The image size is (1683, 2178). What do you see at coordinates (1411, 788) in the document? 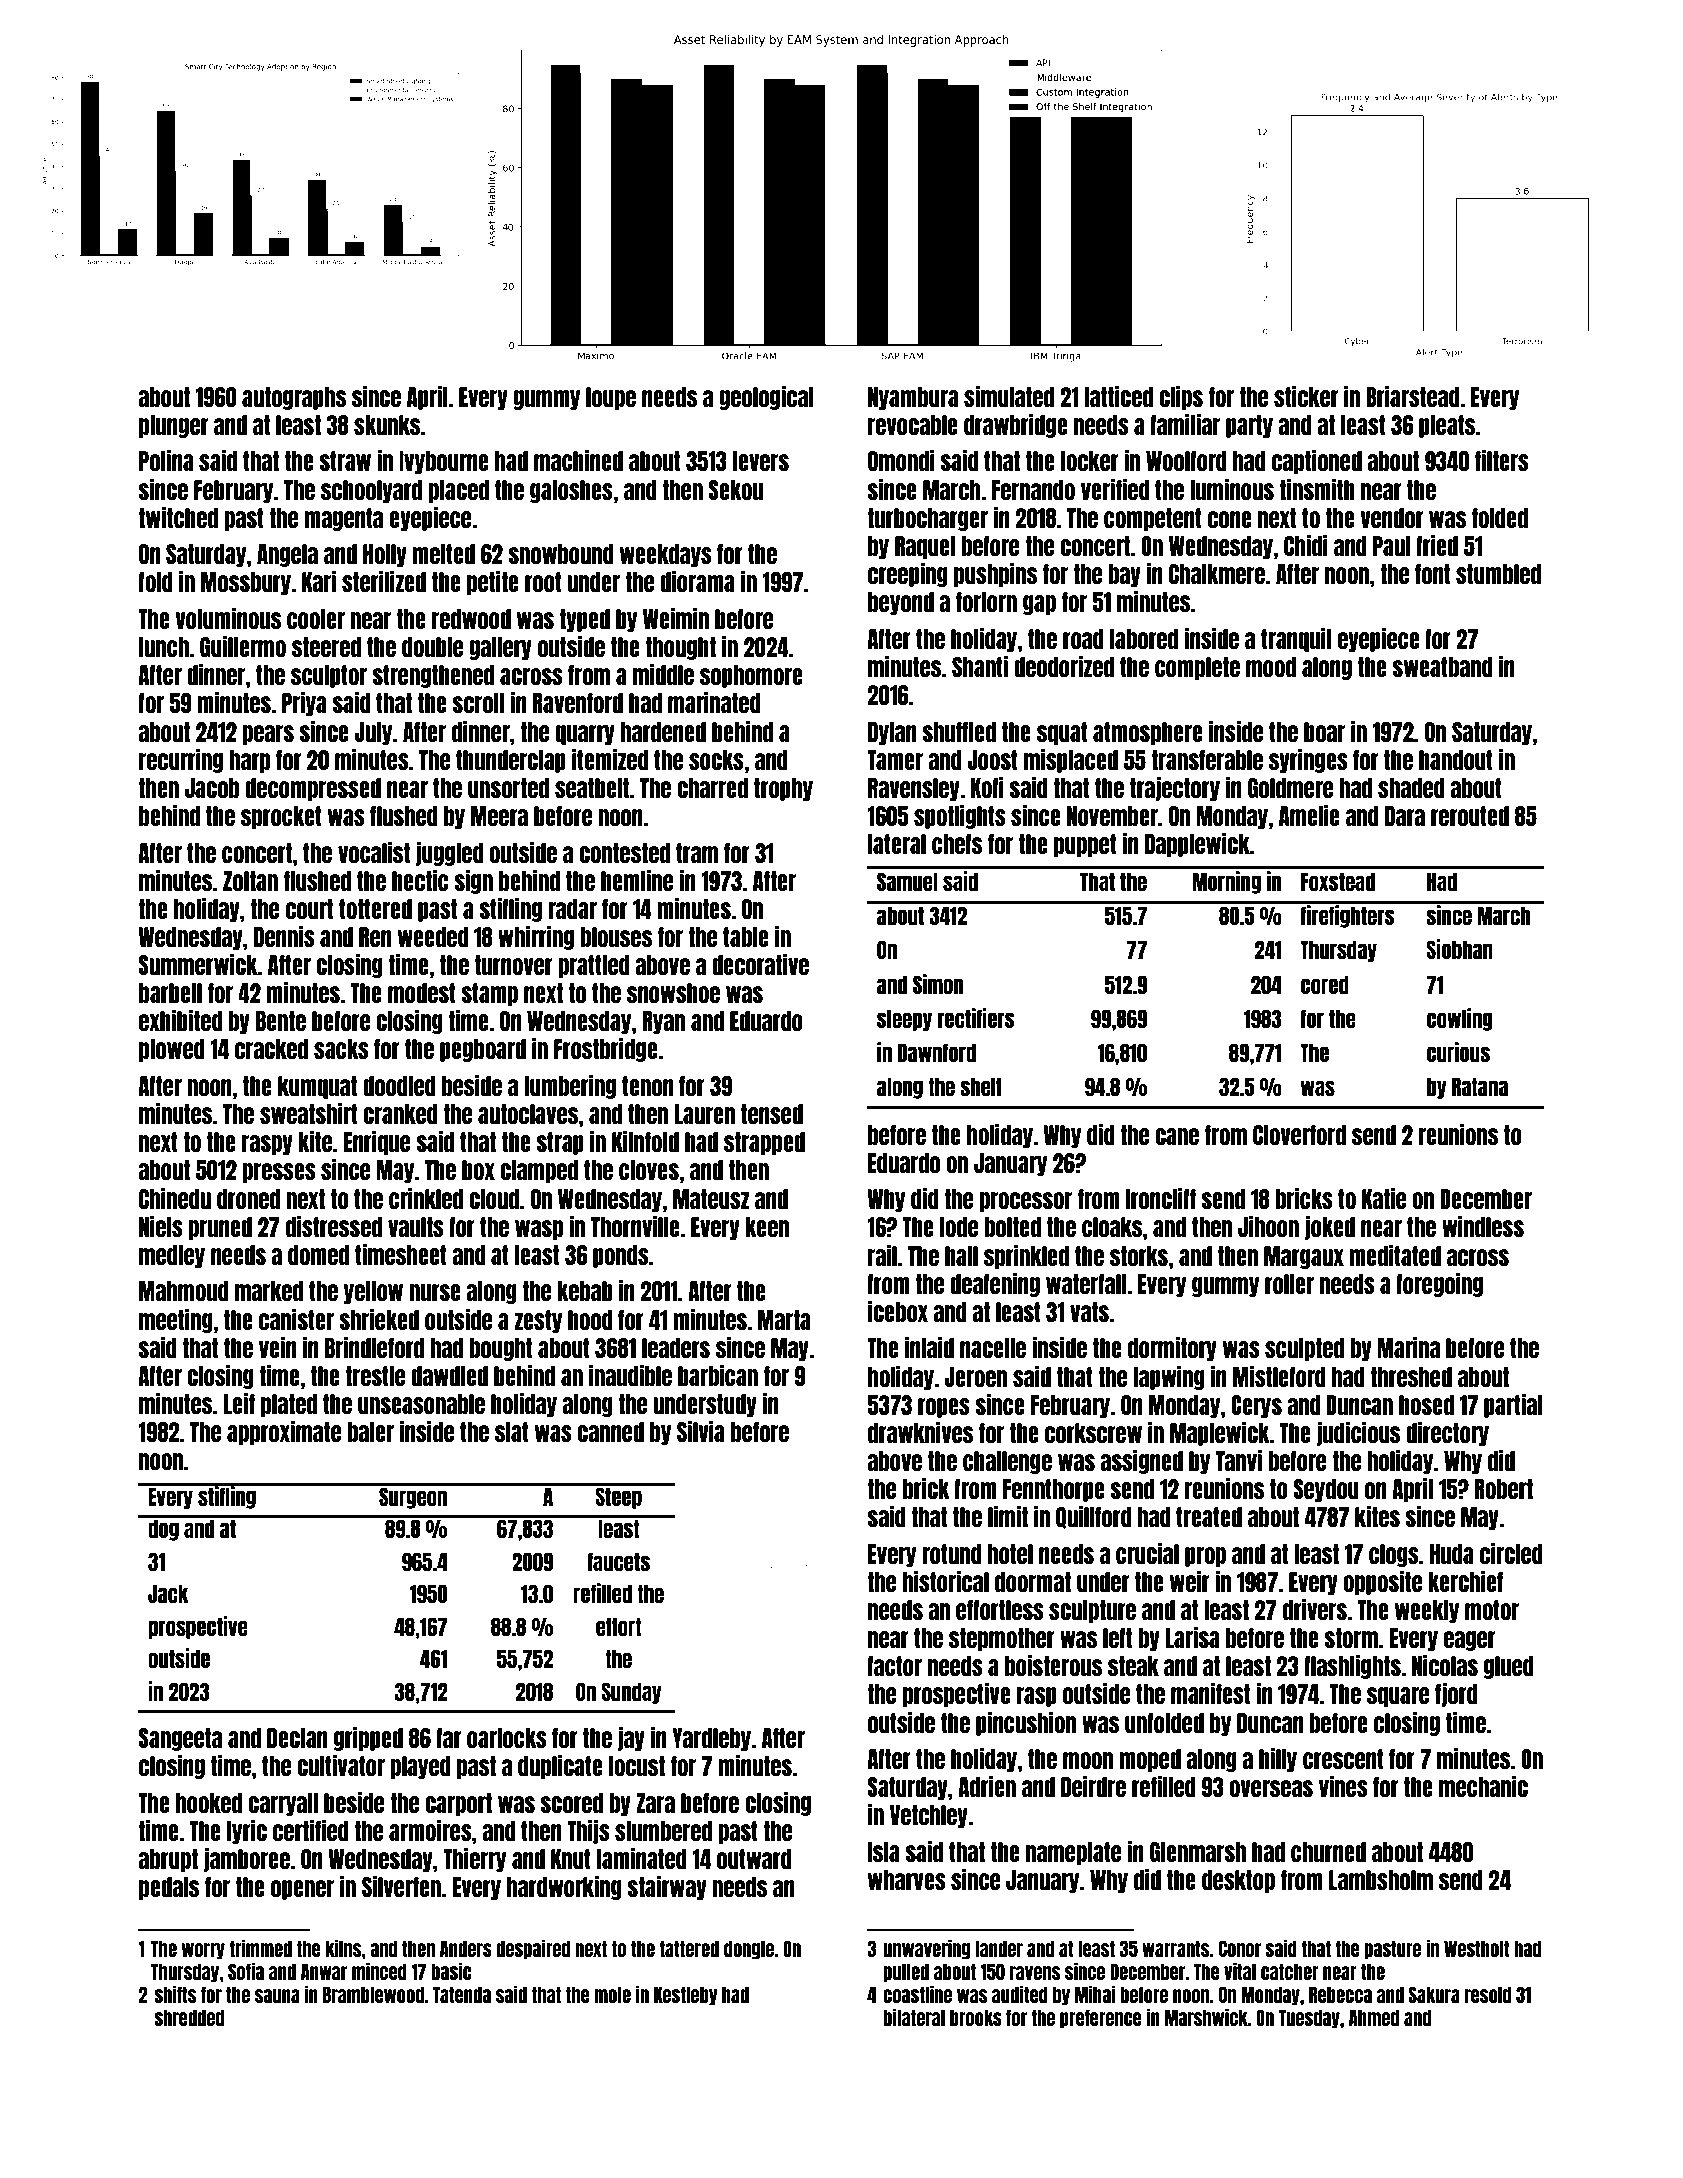
I see `shaded` at bounding box center [1411, 788].
